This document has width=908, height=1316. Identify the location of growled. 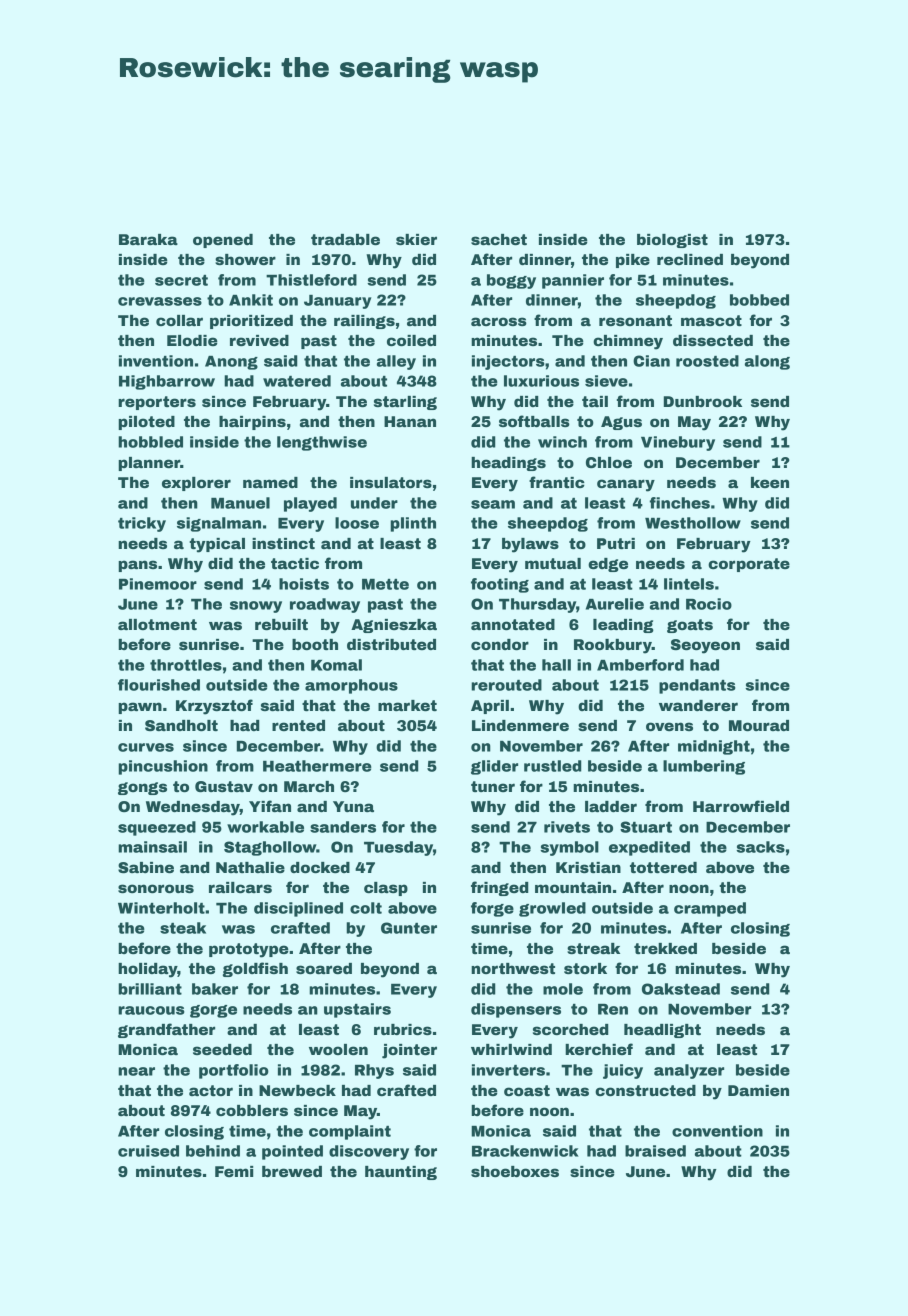
(552, 909).
